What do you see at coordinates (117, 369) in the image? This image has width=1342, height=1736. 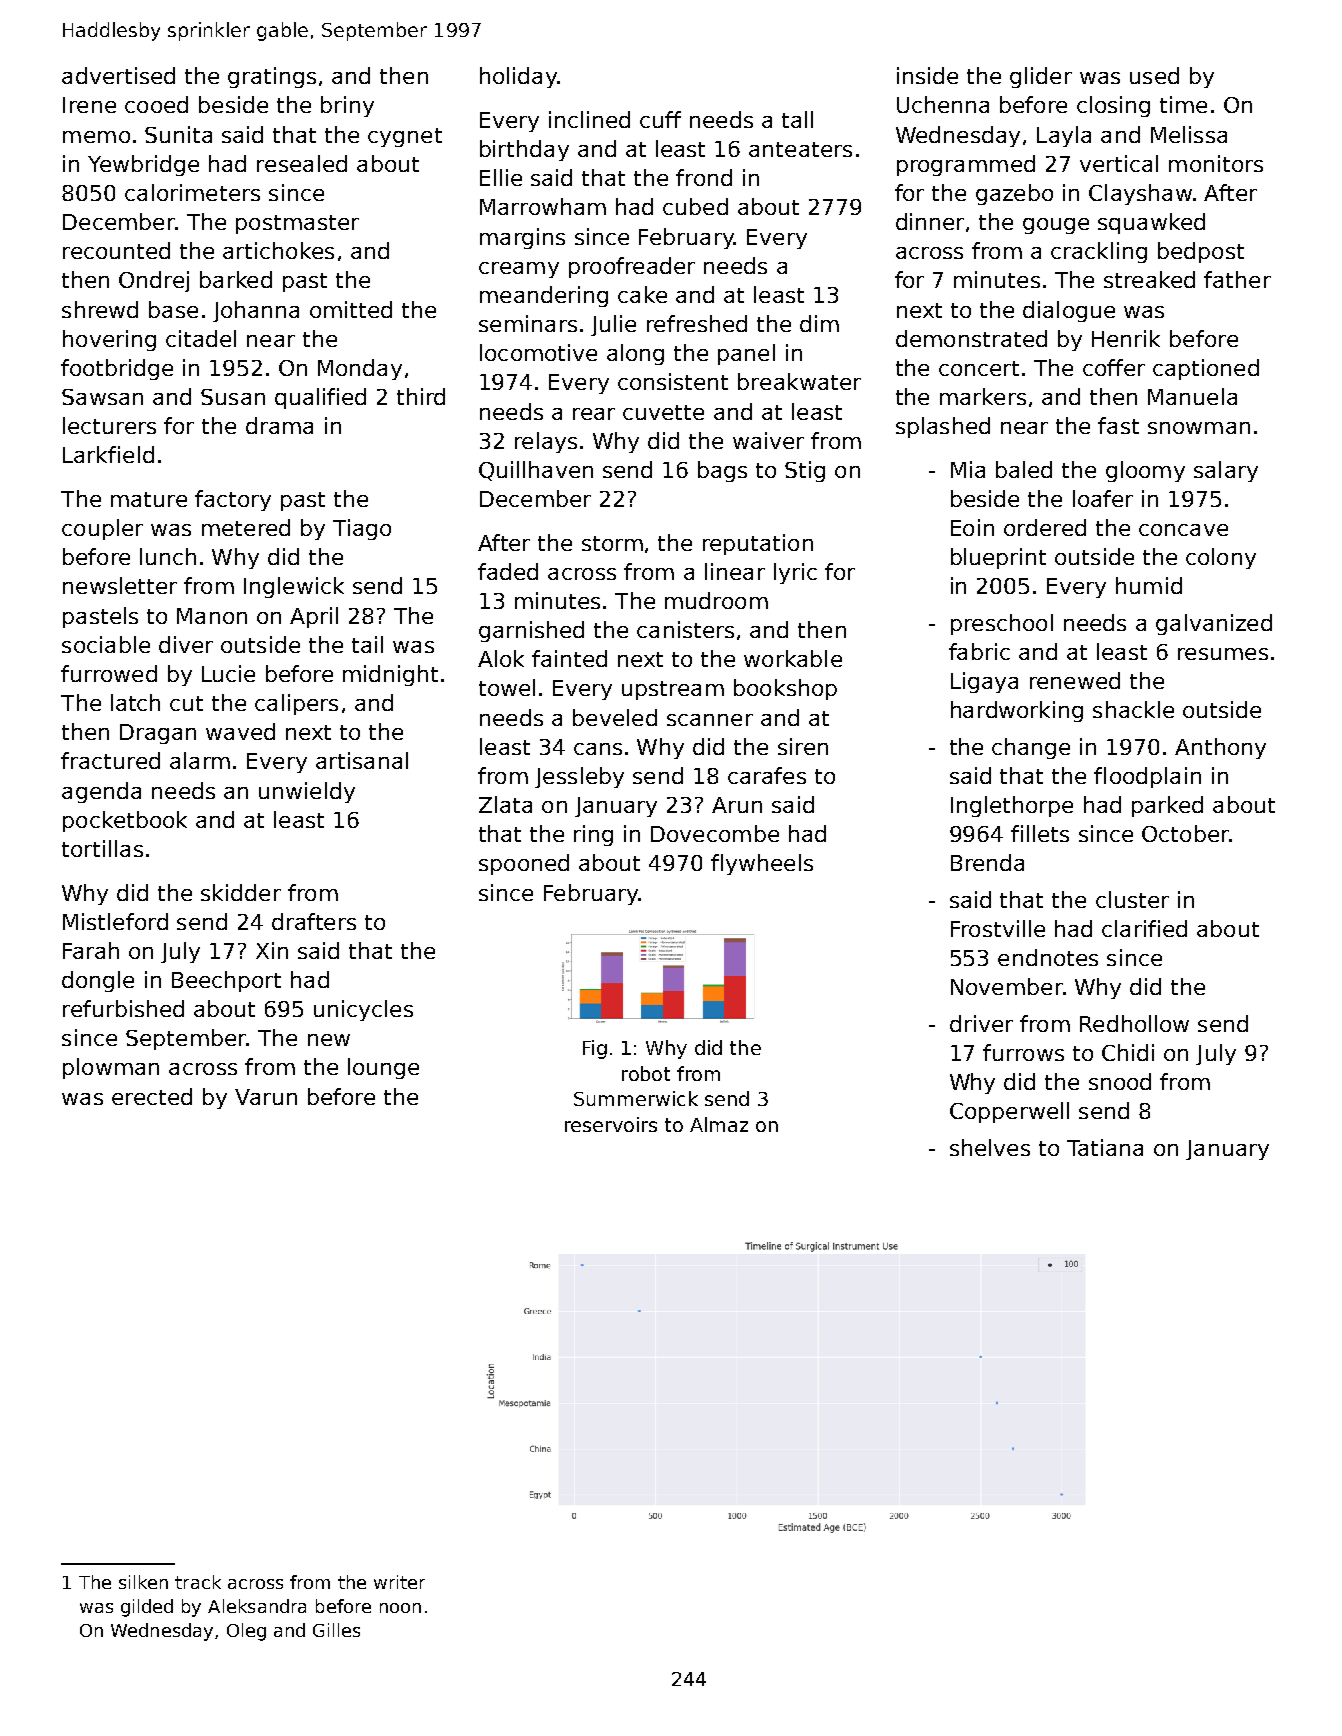 I see `footbridge` at bounding box center [117, 369].
